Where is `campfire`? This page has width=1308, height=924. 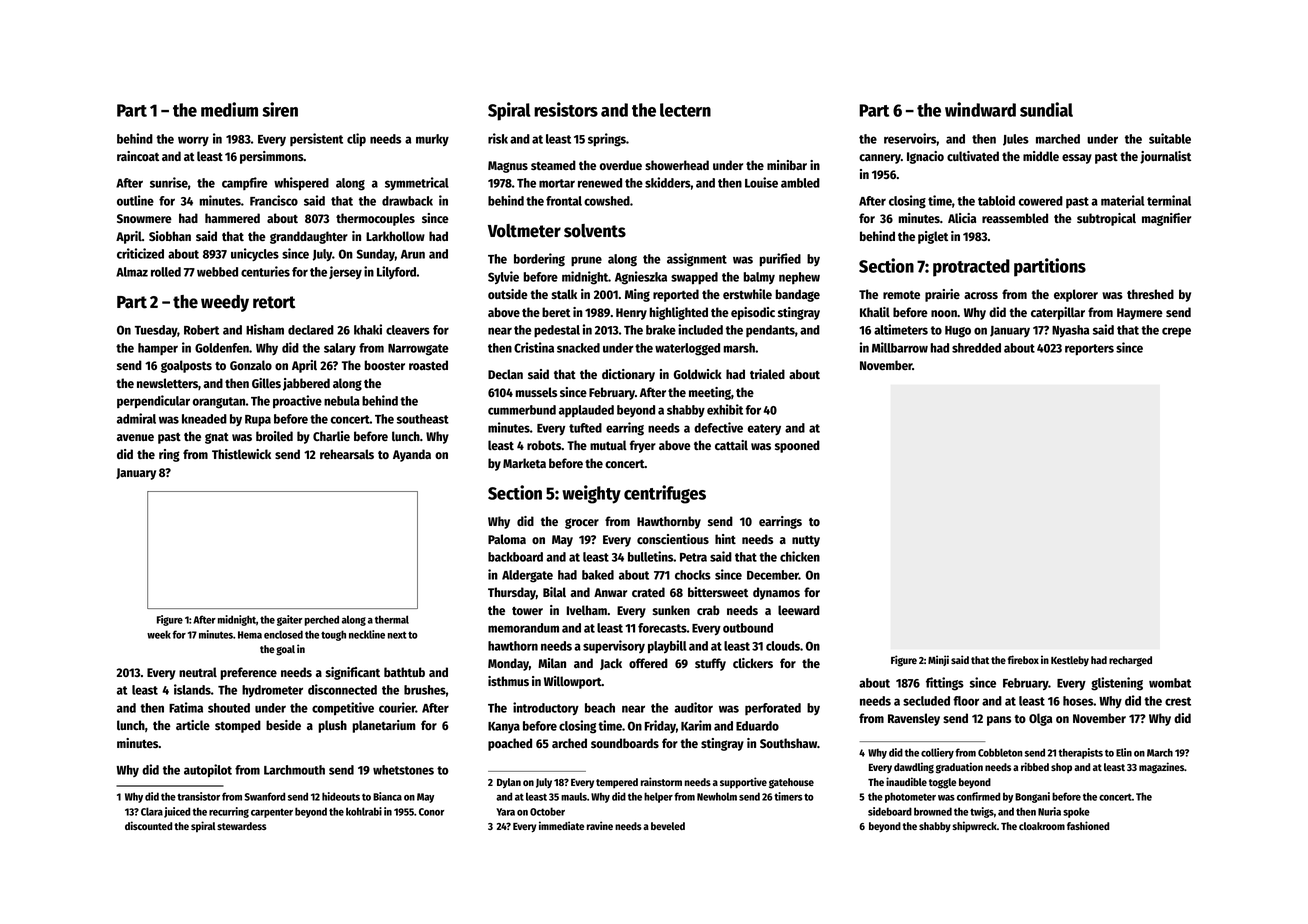 campfire is located at coordinates (245, 183).
